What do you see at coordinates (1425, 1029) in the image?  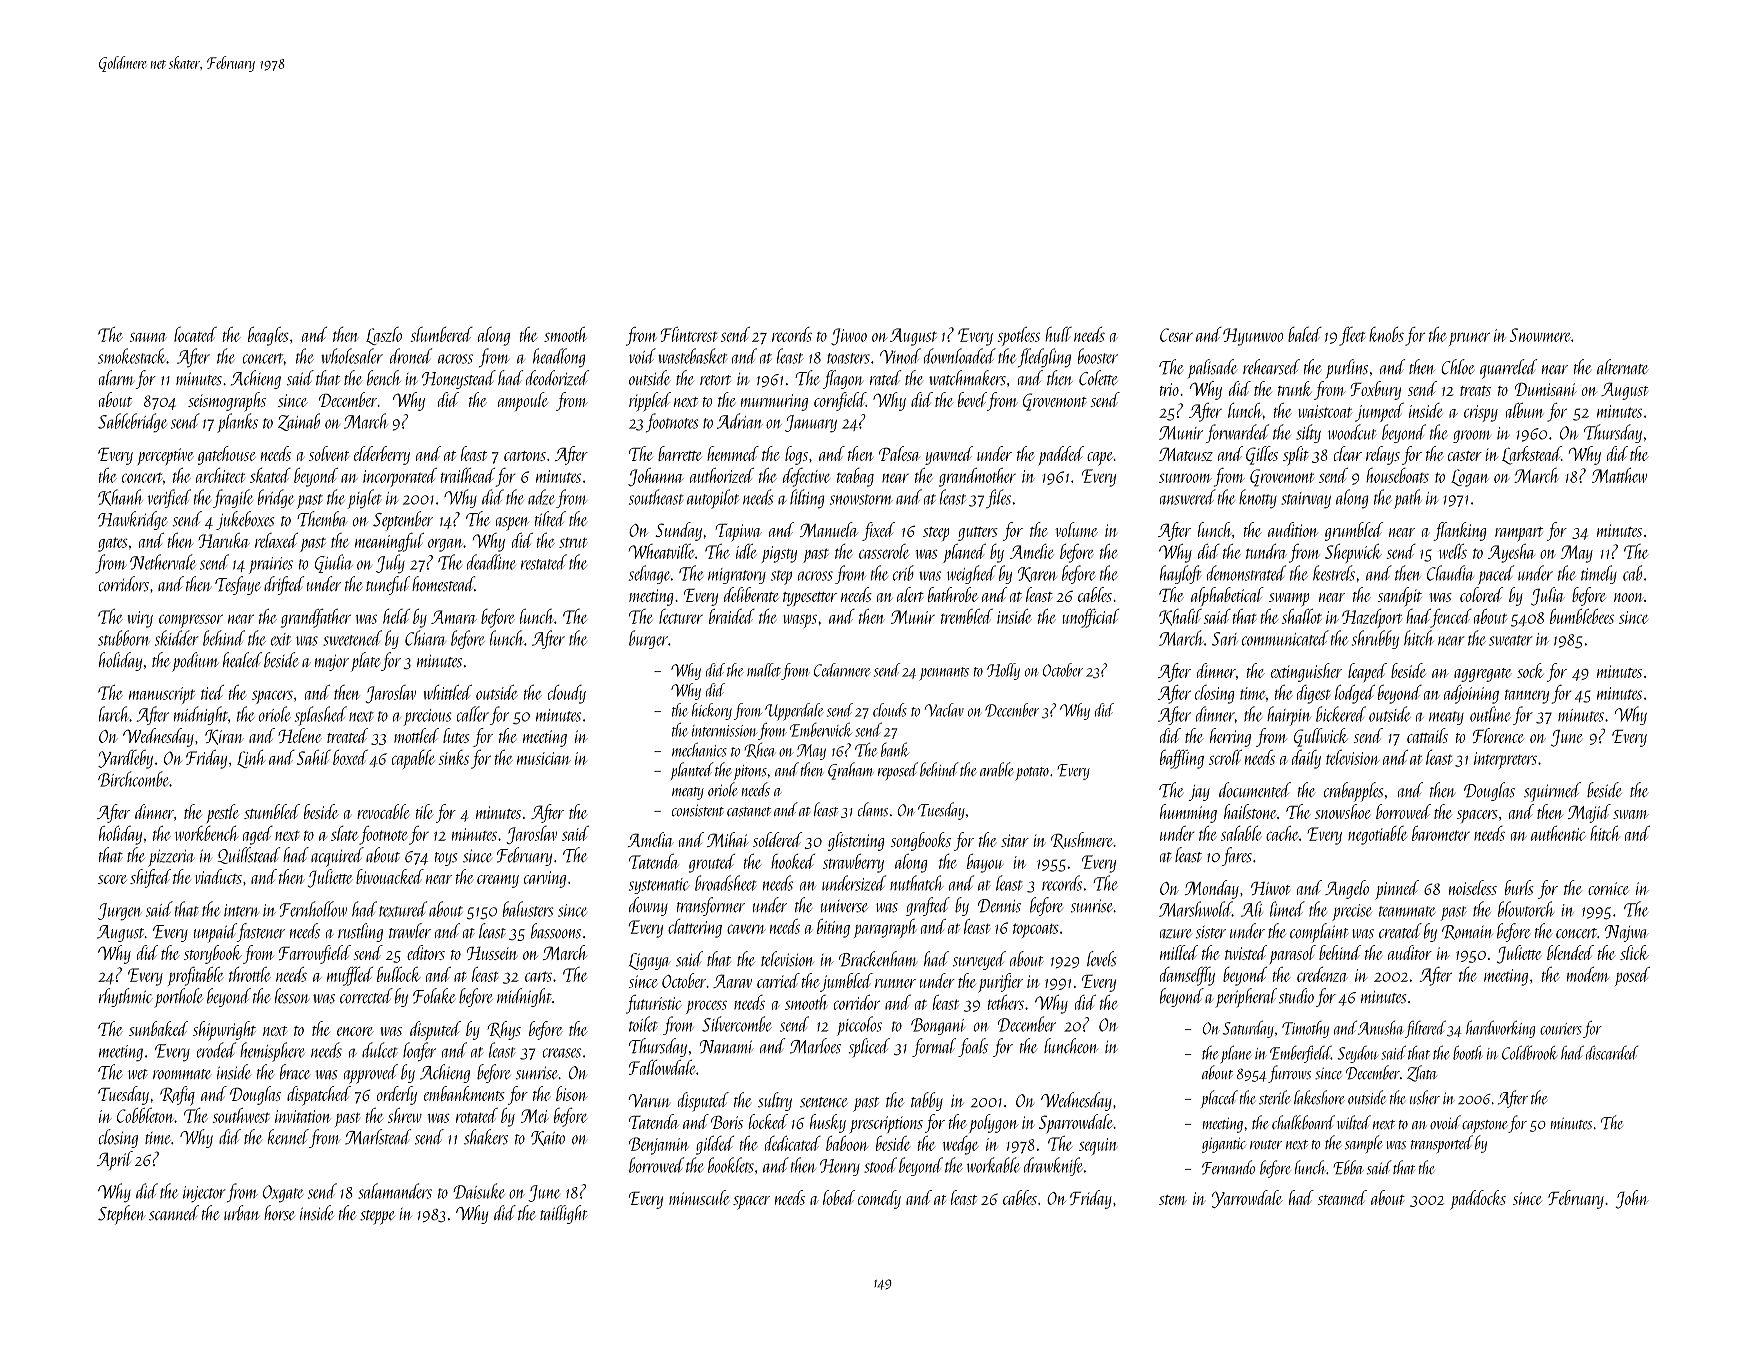 I see `filtered` at bounding box center [1425, 1029].
